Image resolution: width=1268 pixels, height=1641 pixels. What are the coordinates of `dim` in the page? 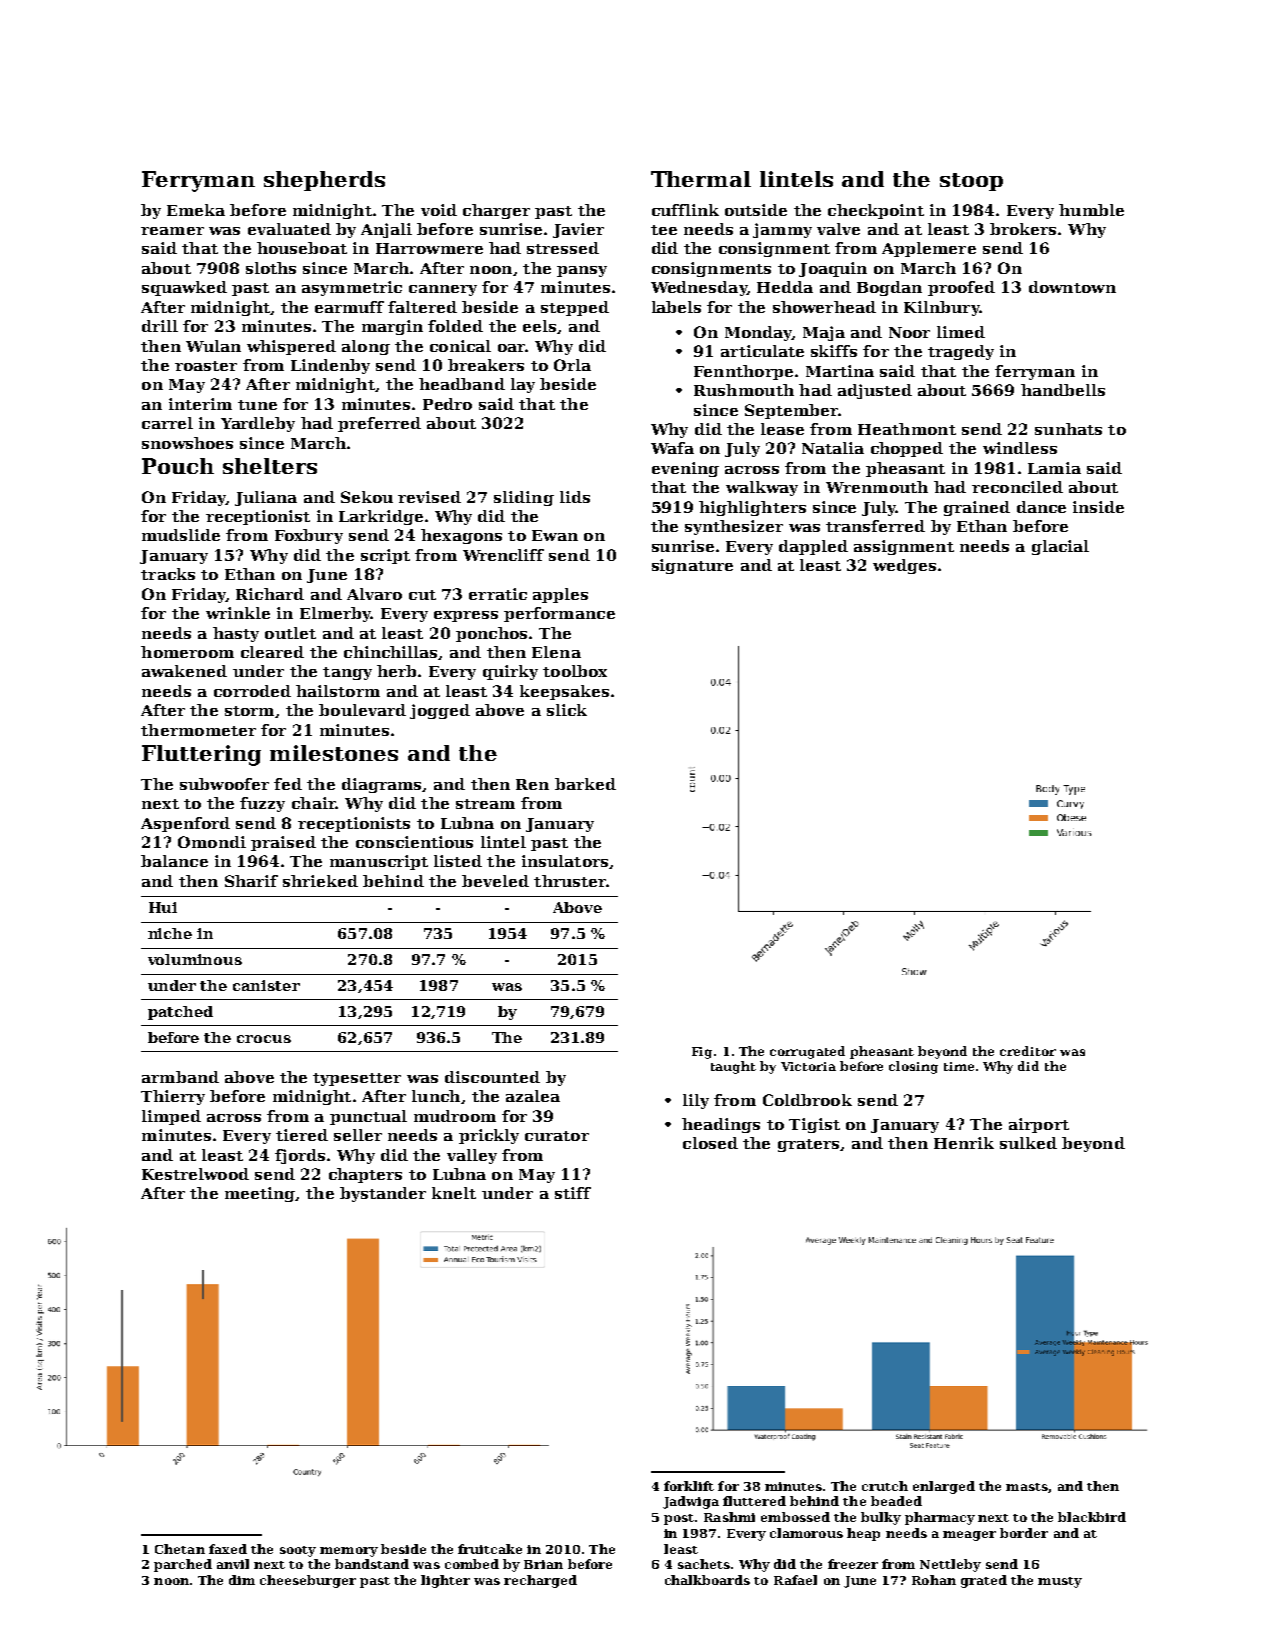 It's located at (242, 1580).
